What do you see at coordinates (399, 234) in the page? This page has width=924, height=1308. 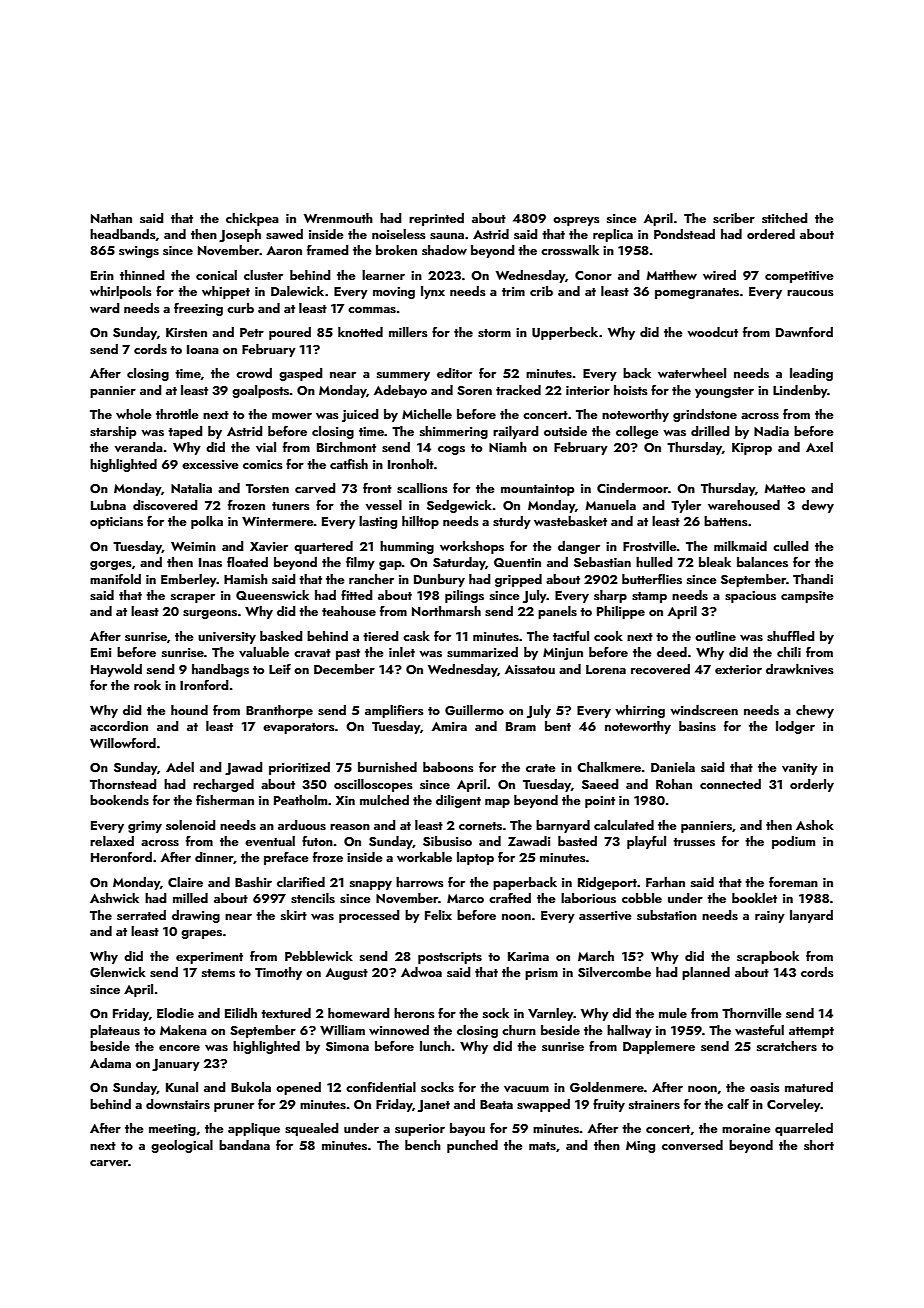 I see `noiseless` at bounding box center [399, 234].
